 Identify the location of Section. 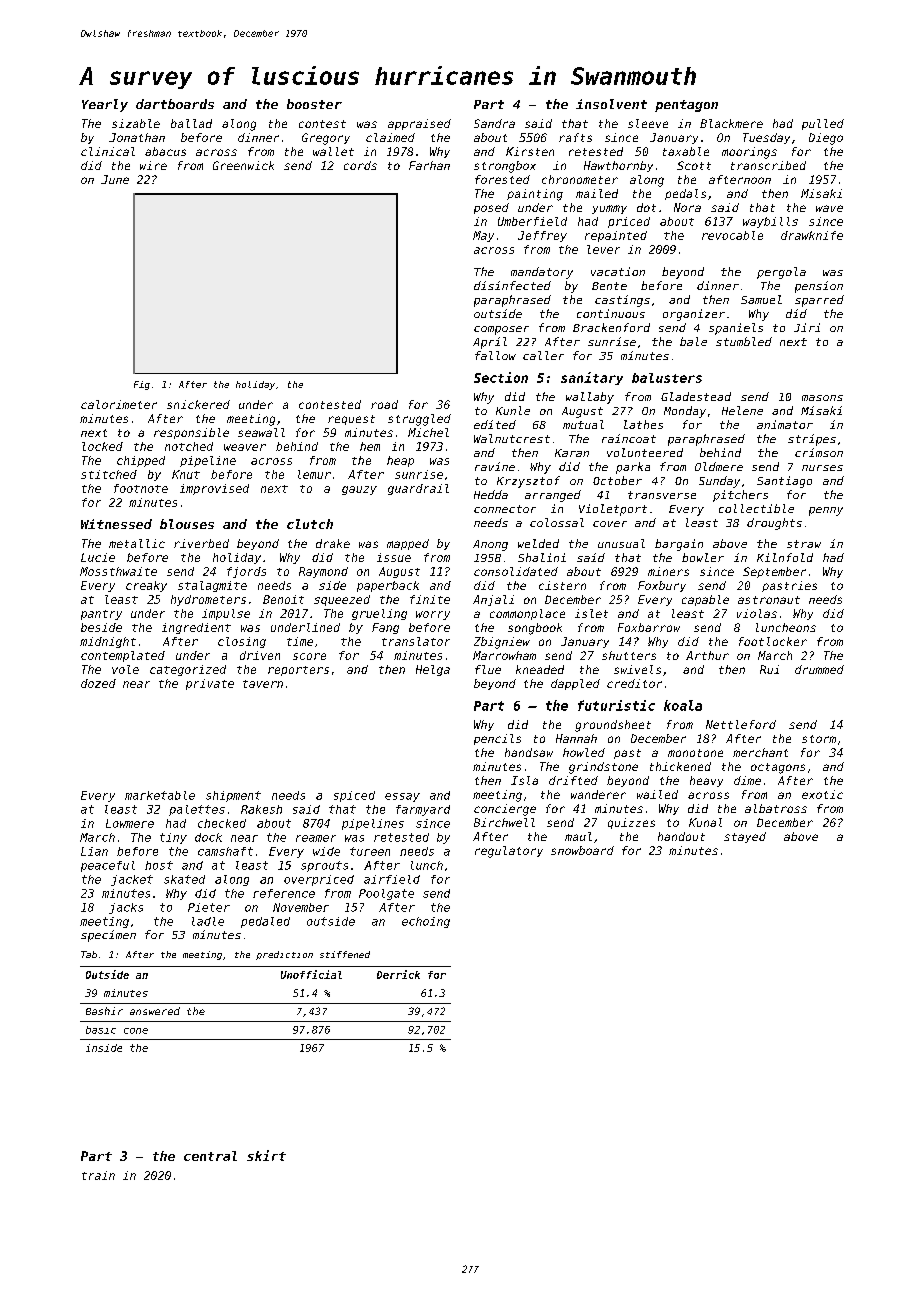
(501, 377).
